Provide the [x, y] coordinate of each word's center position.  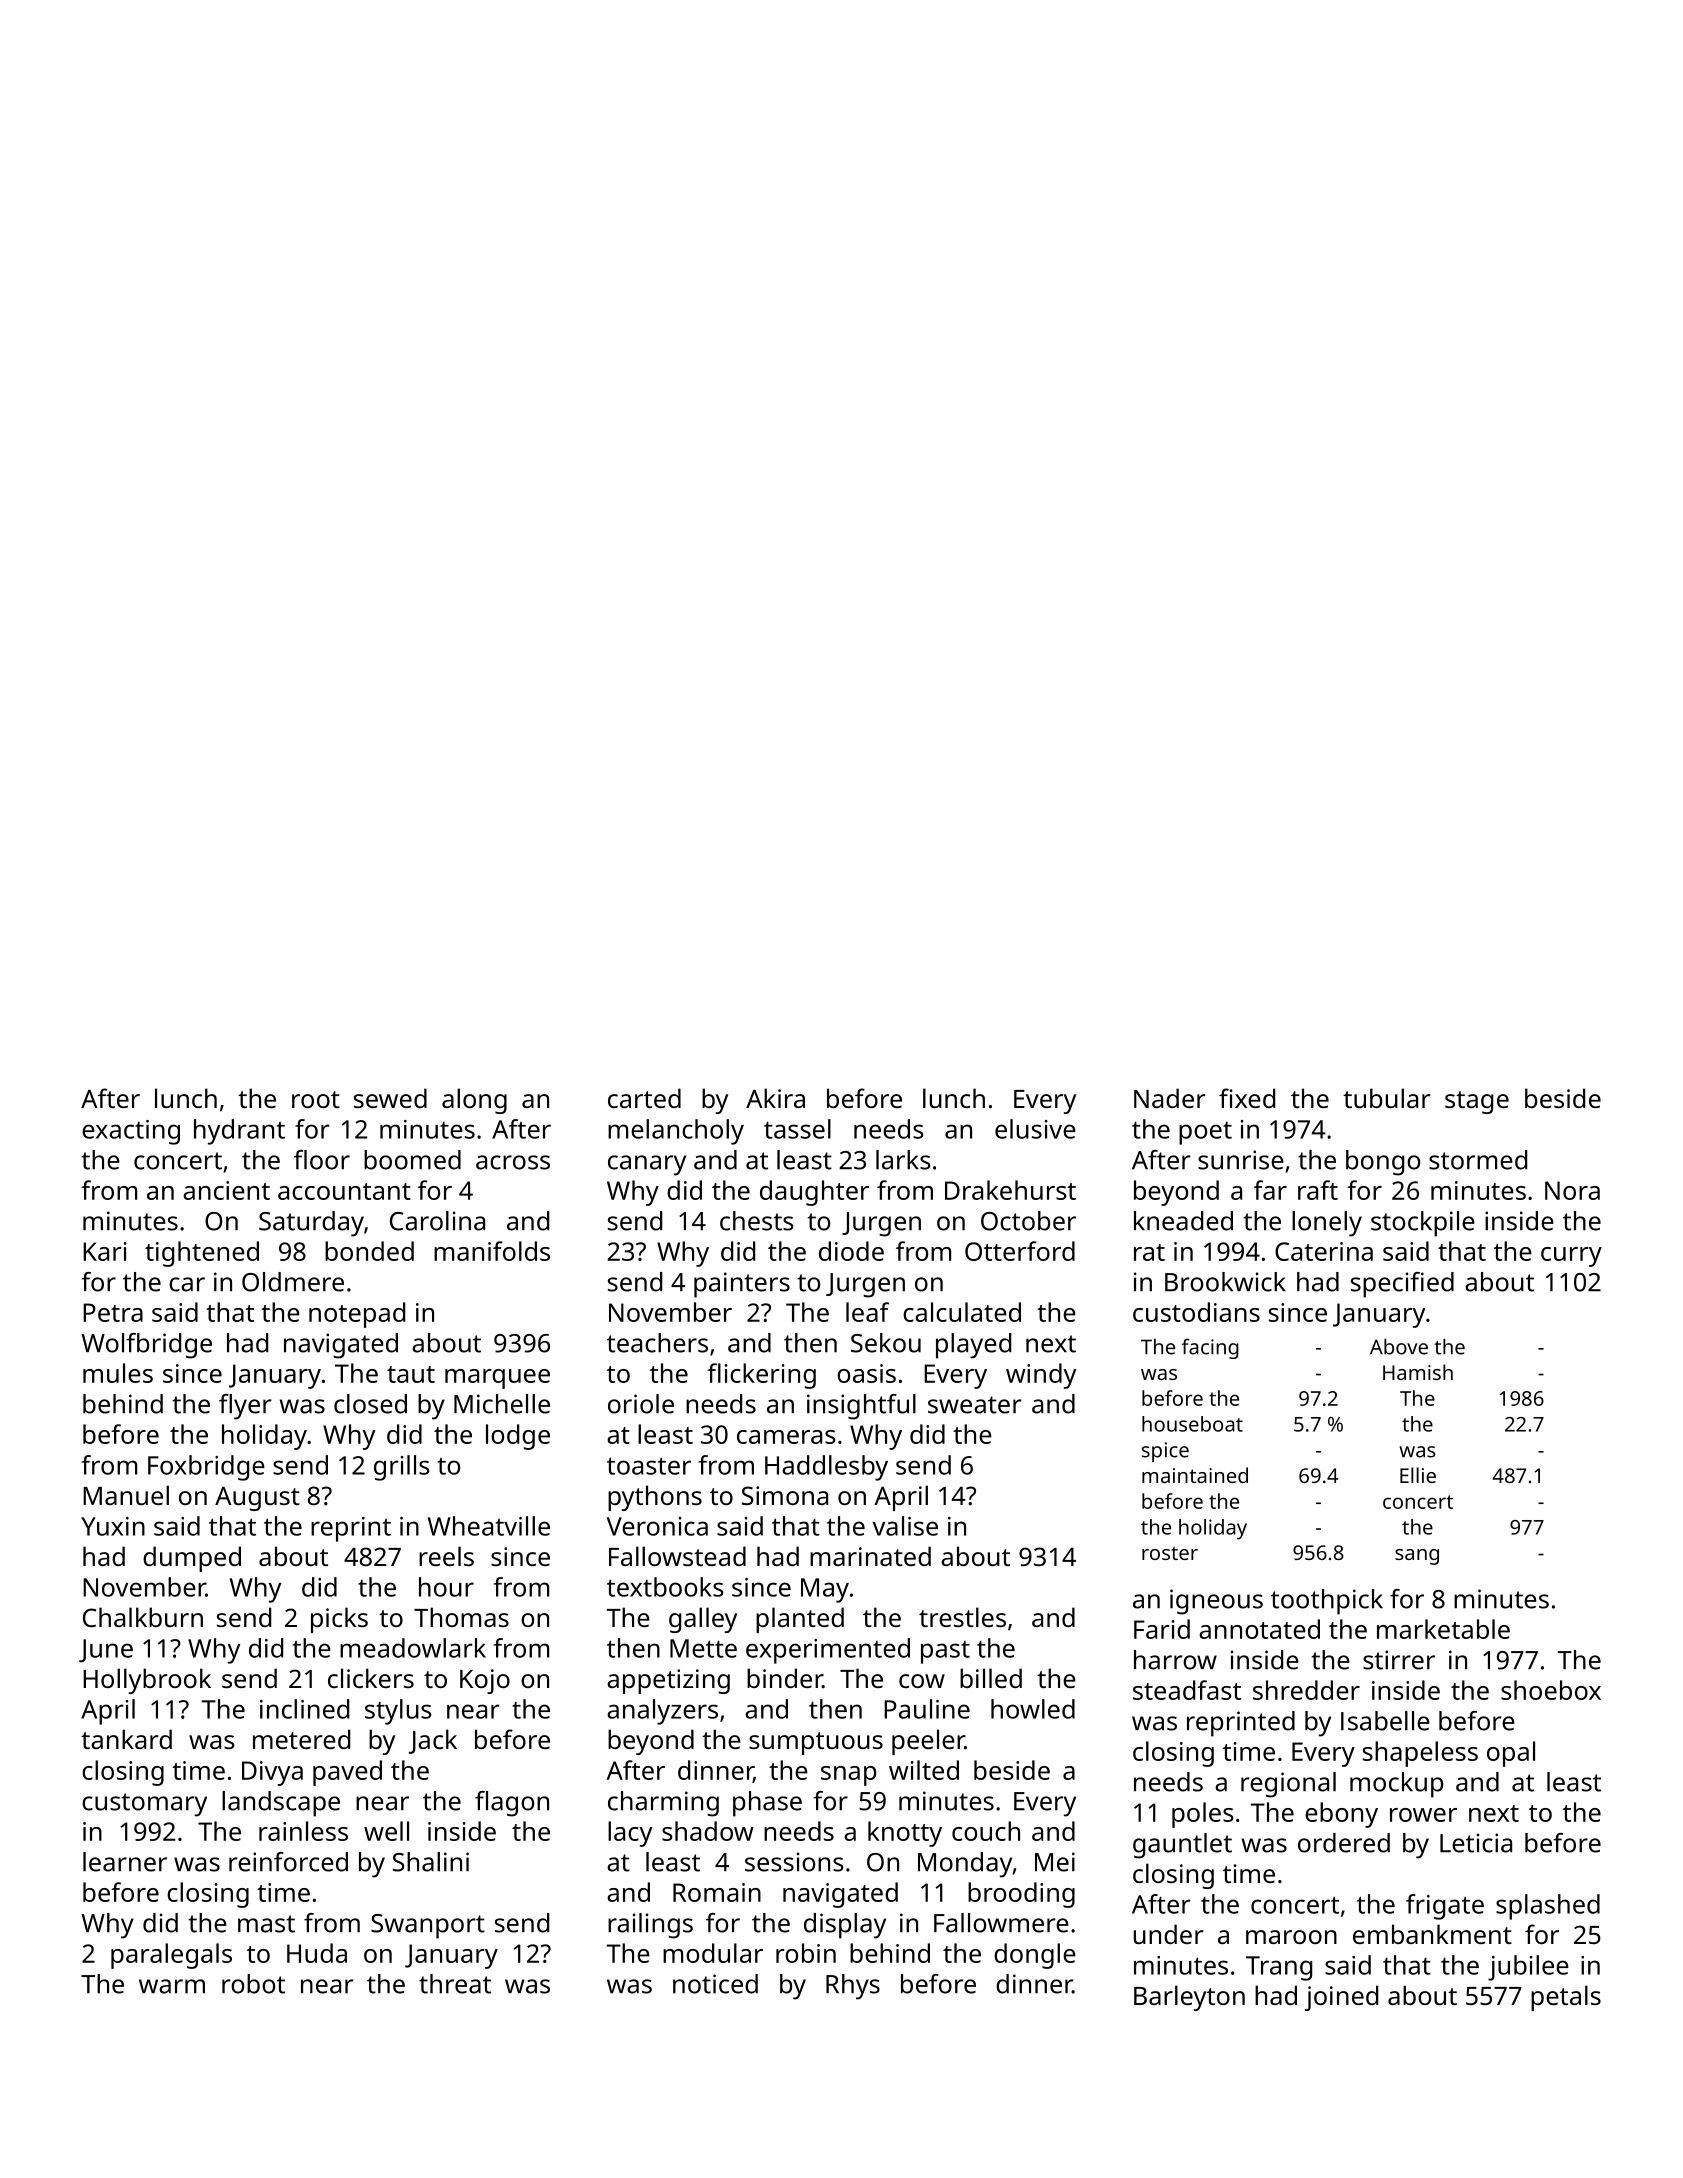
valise [905, 1526]
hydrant [239, 1132]
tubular [1386, 1098]
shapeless [1420, 1754]
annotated [1259, 1629]
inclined [304, 1709]
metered [301, 1739]
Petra [113, 1312]
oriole [641, 1404]
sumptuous [816, 1743]
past [945, 1652]
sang [1417, 1557]
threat [455, 1984]
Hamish [1418, 1372]
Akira [775, 1098]
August [257, 1499]
